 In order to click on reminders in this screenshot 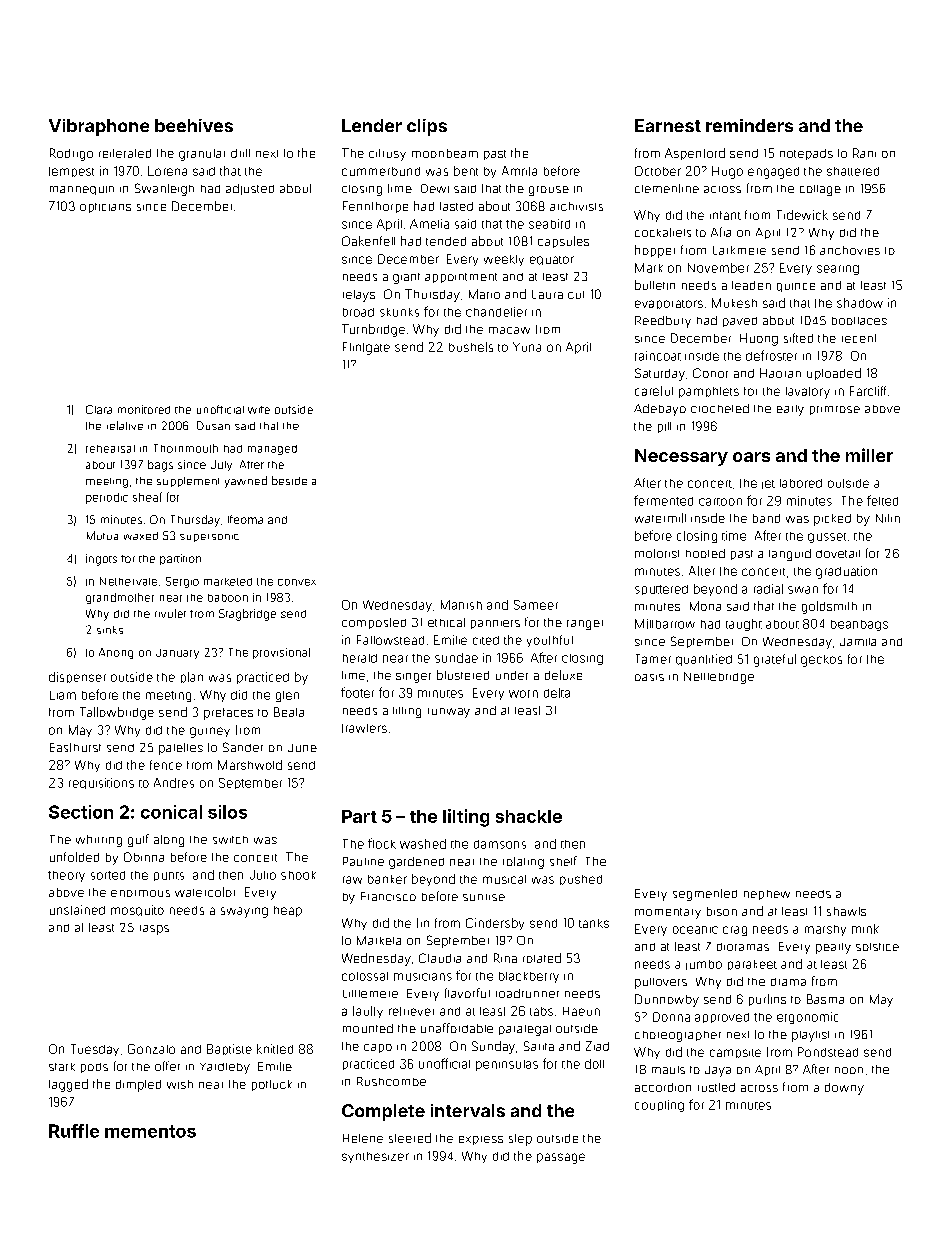, I will do `click(749, 125)`.
